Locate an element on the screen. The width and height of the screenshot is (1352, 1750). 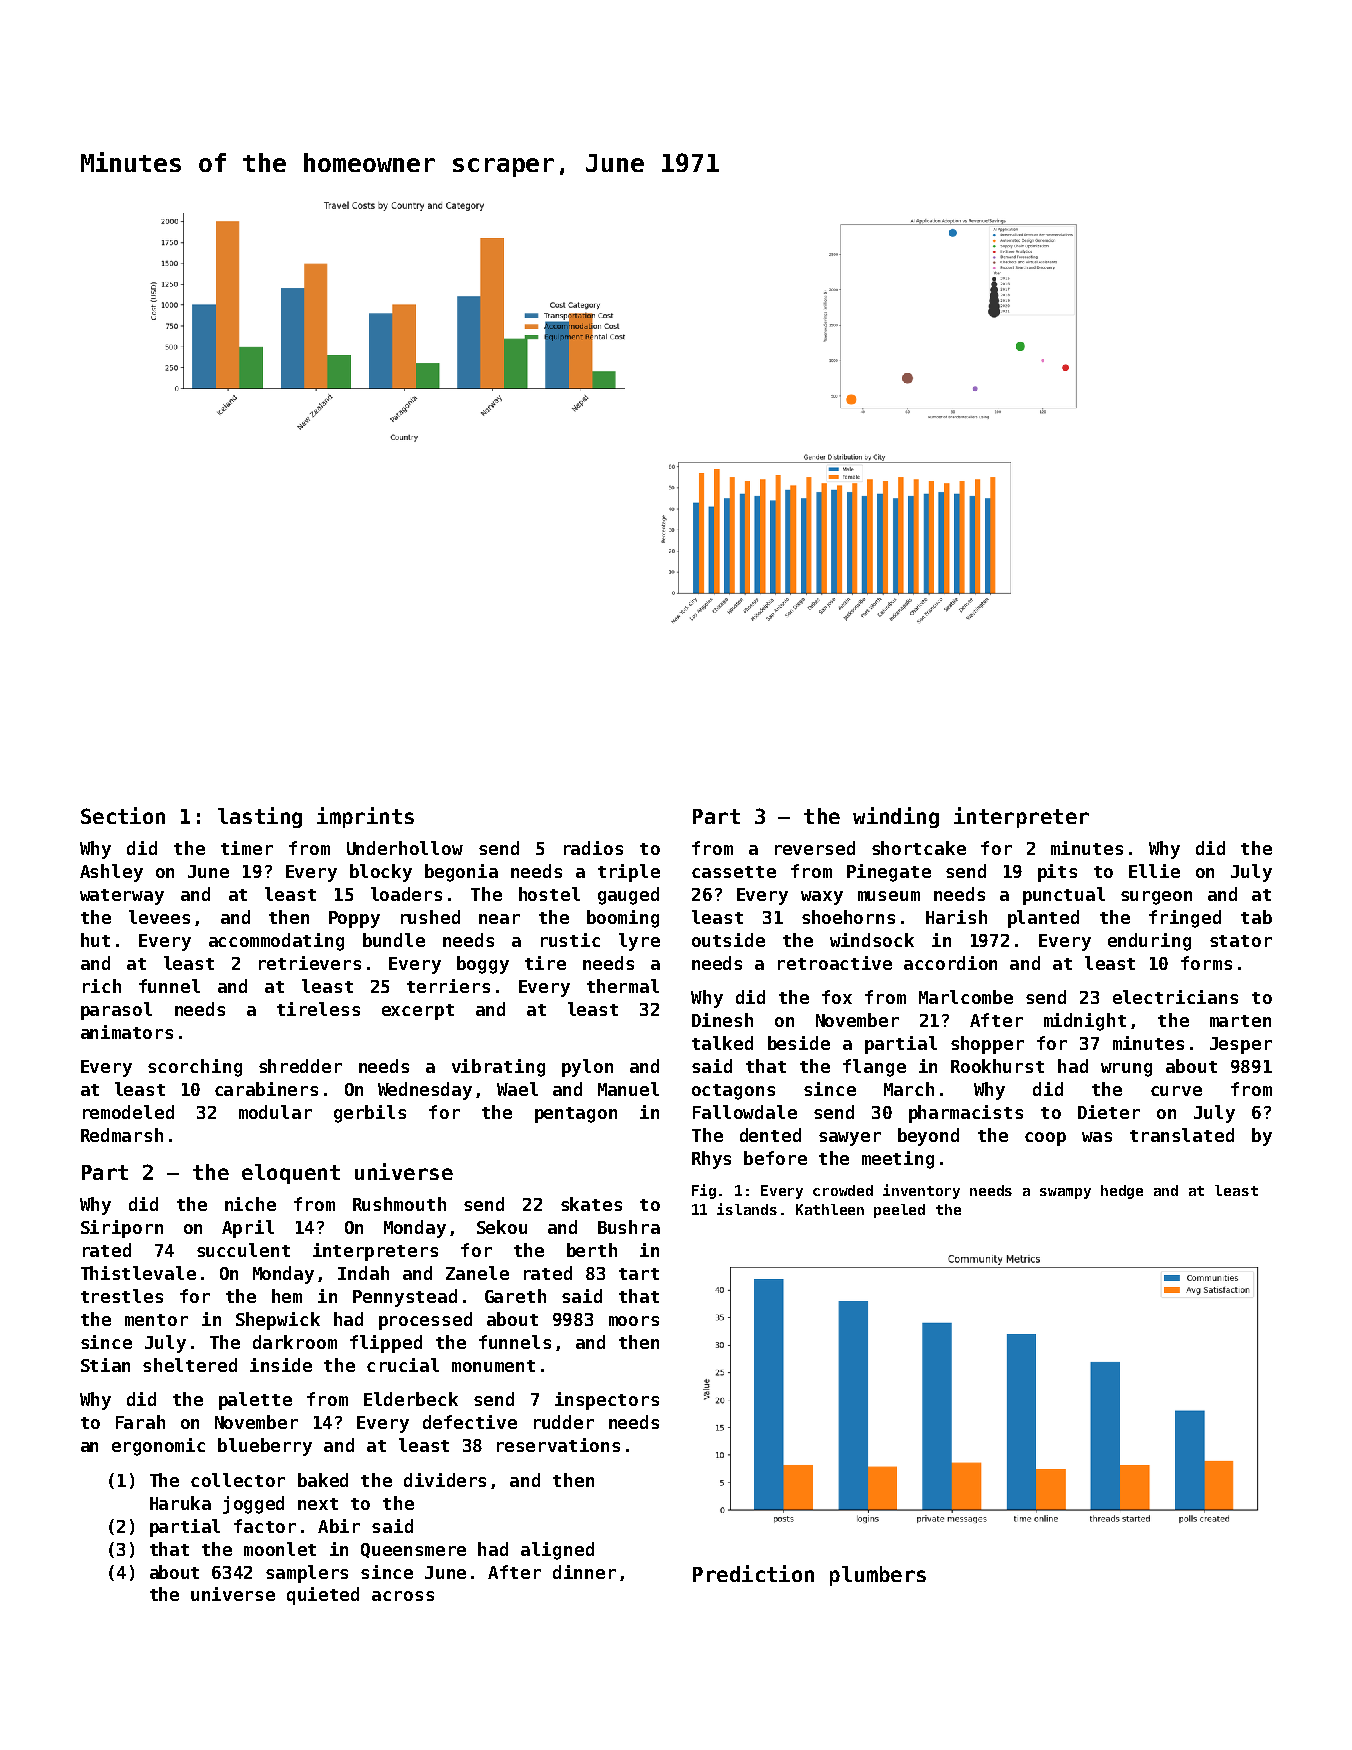
reversed is located at coordinates (815, 848).
